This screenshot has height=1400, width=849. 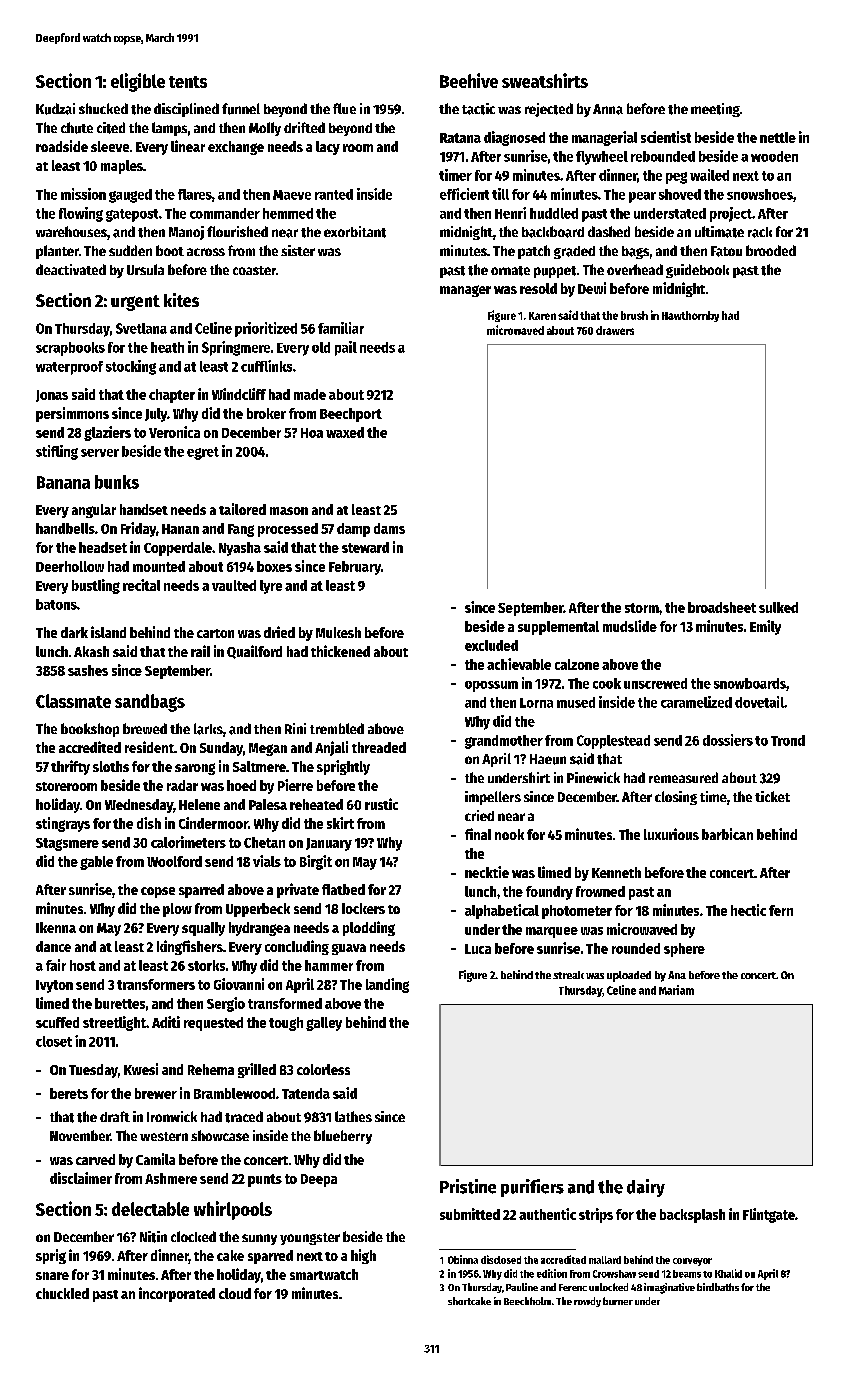 I want to click on transformers, so click(x=156, y=984).
